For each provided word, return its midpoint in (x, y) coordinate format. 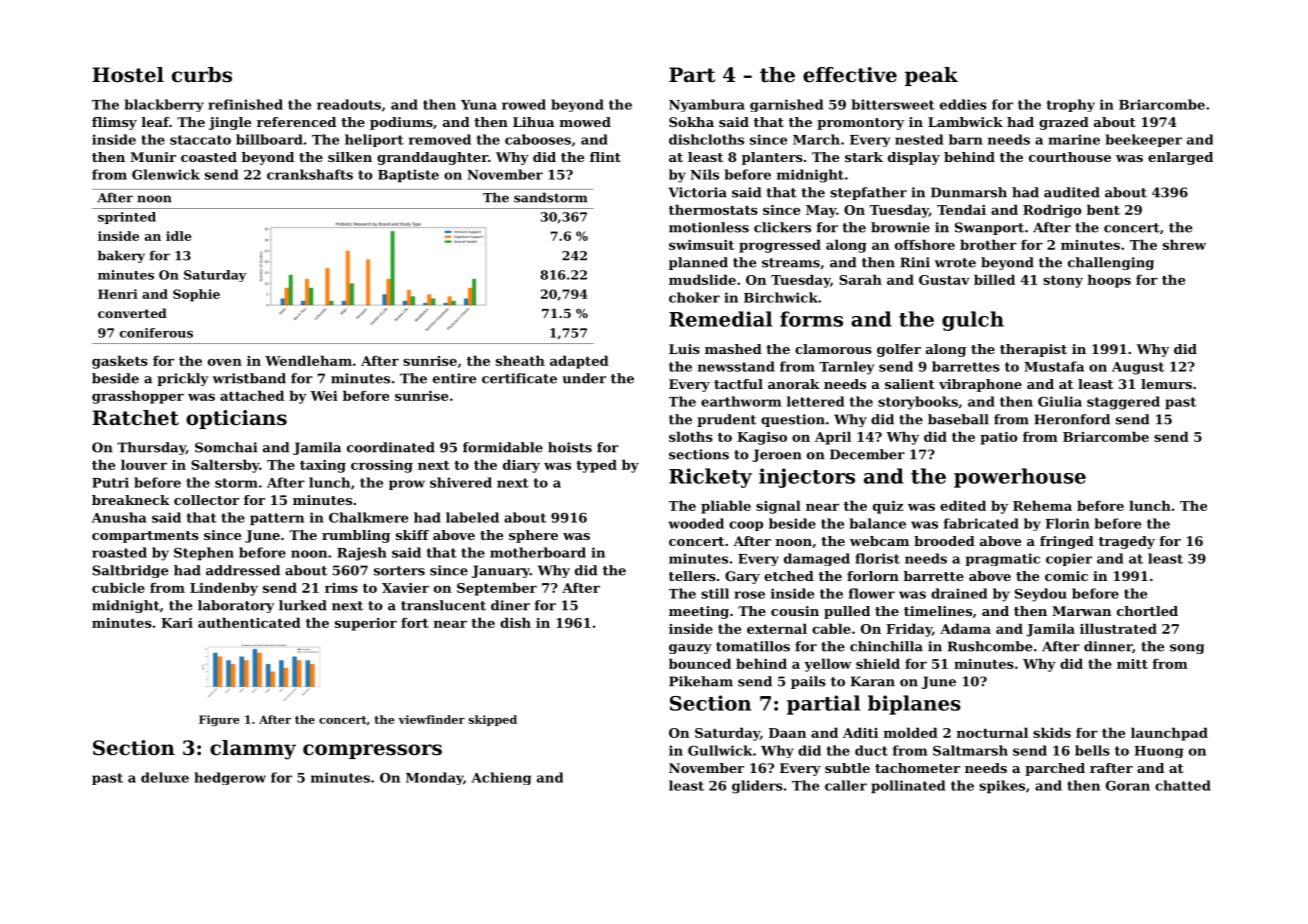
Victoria (698, 192)
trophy (1071, 105)
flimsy (114, 123)
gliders (757, 787)
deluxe (165, 777)
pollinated (908, 787)
